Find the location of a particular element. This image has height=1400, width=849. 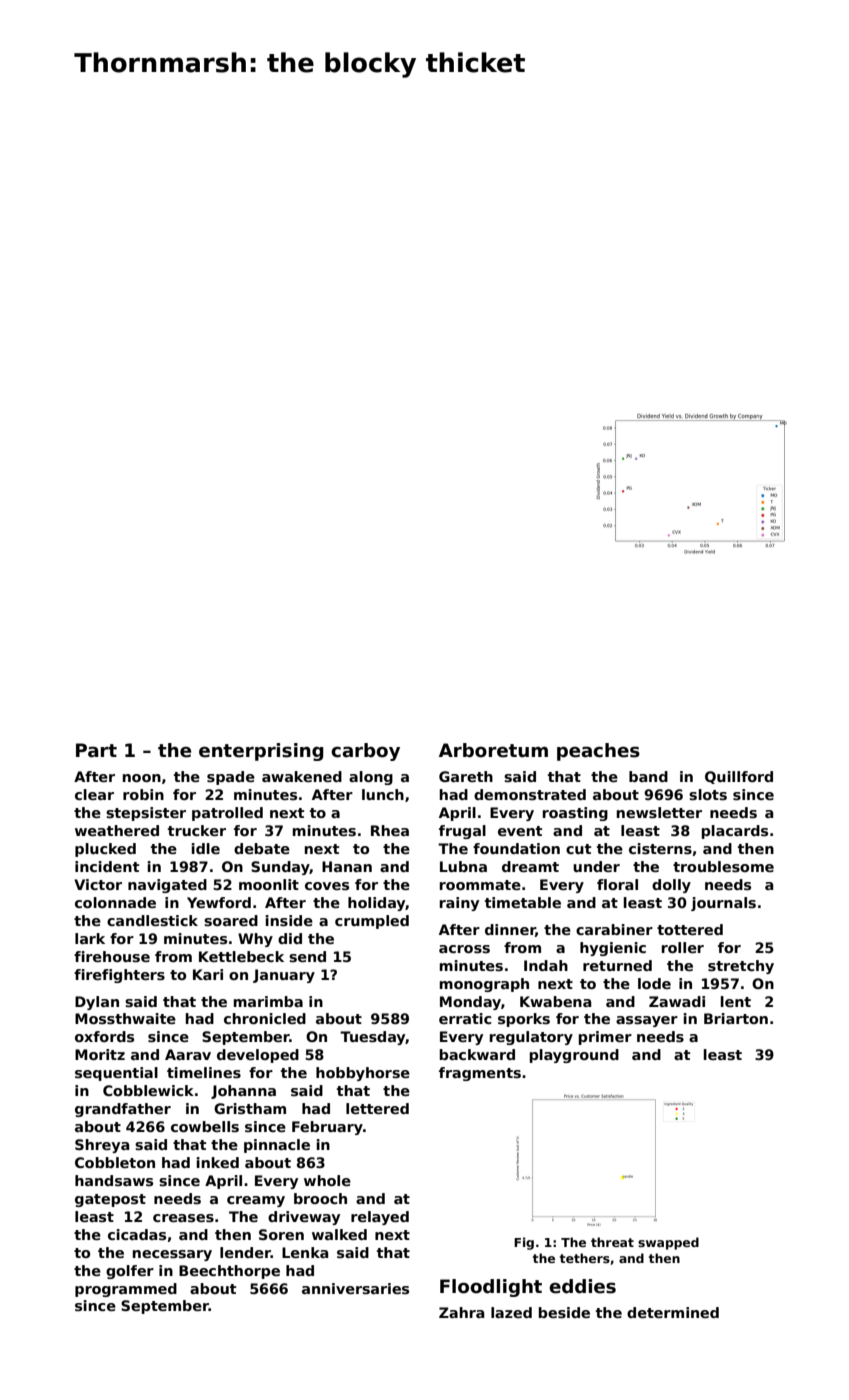

relayed is located at coordinates (380, 1218).
